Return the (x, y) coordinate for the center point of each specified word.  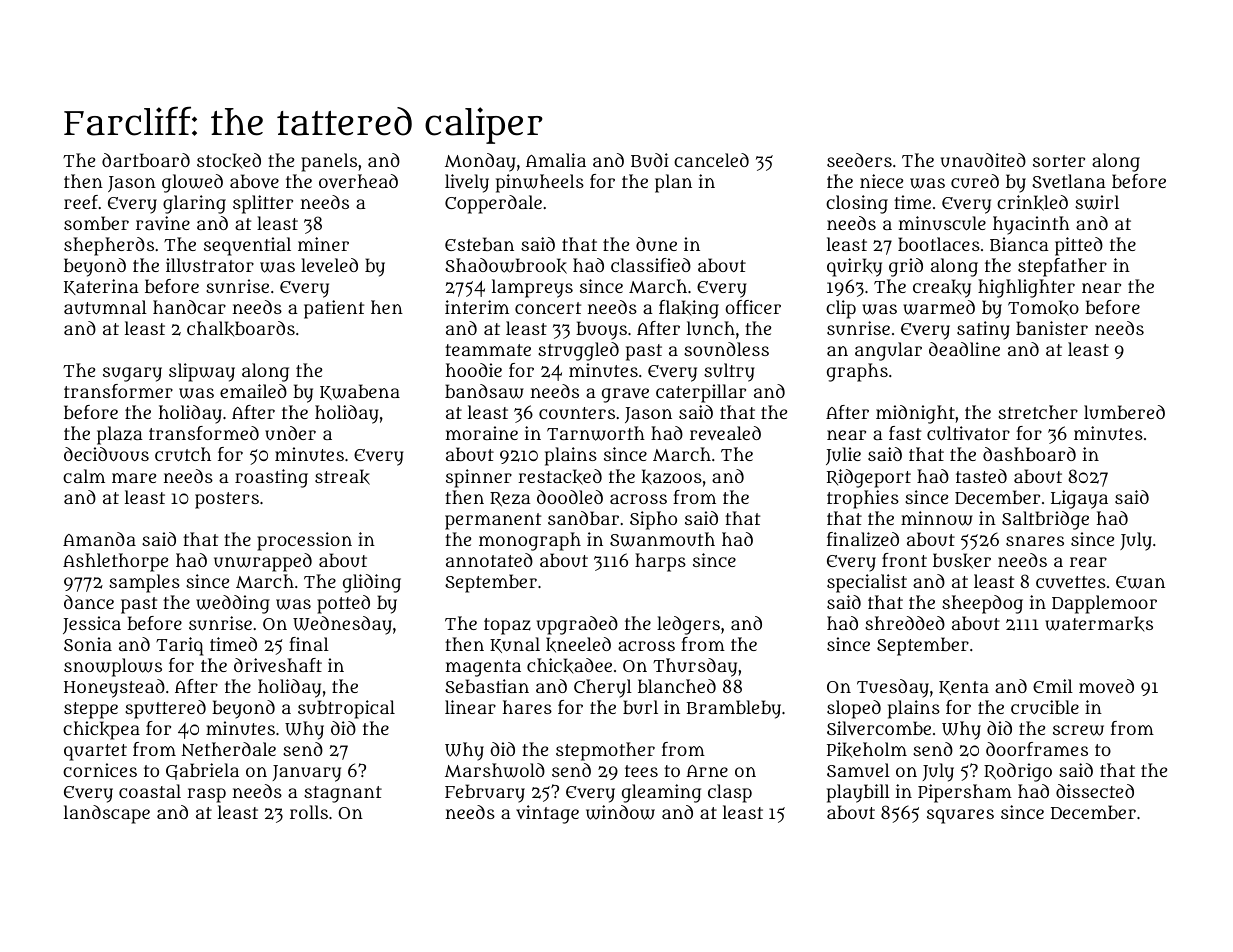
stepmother (605, 751)
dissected (1095, 791)
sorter (1059, 161)
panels (329, 162)
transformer (118, 391)
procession (304, 541)
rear (1088, 562)
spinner (479, 478)
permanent (493, 521)
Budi (650, 160)
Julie (843, 456)
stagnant (343, 794)
